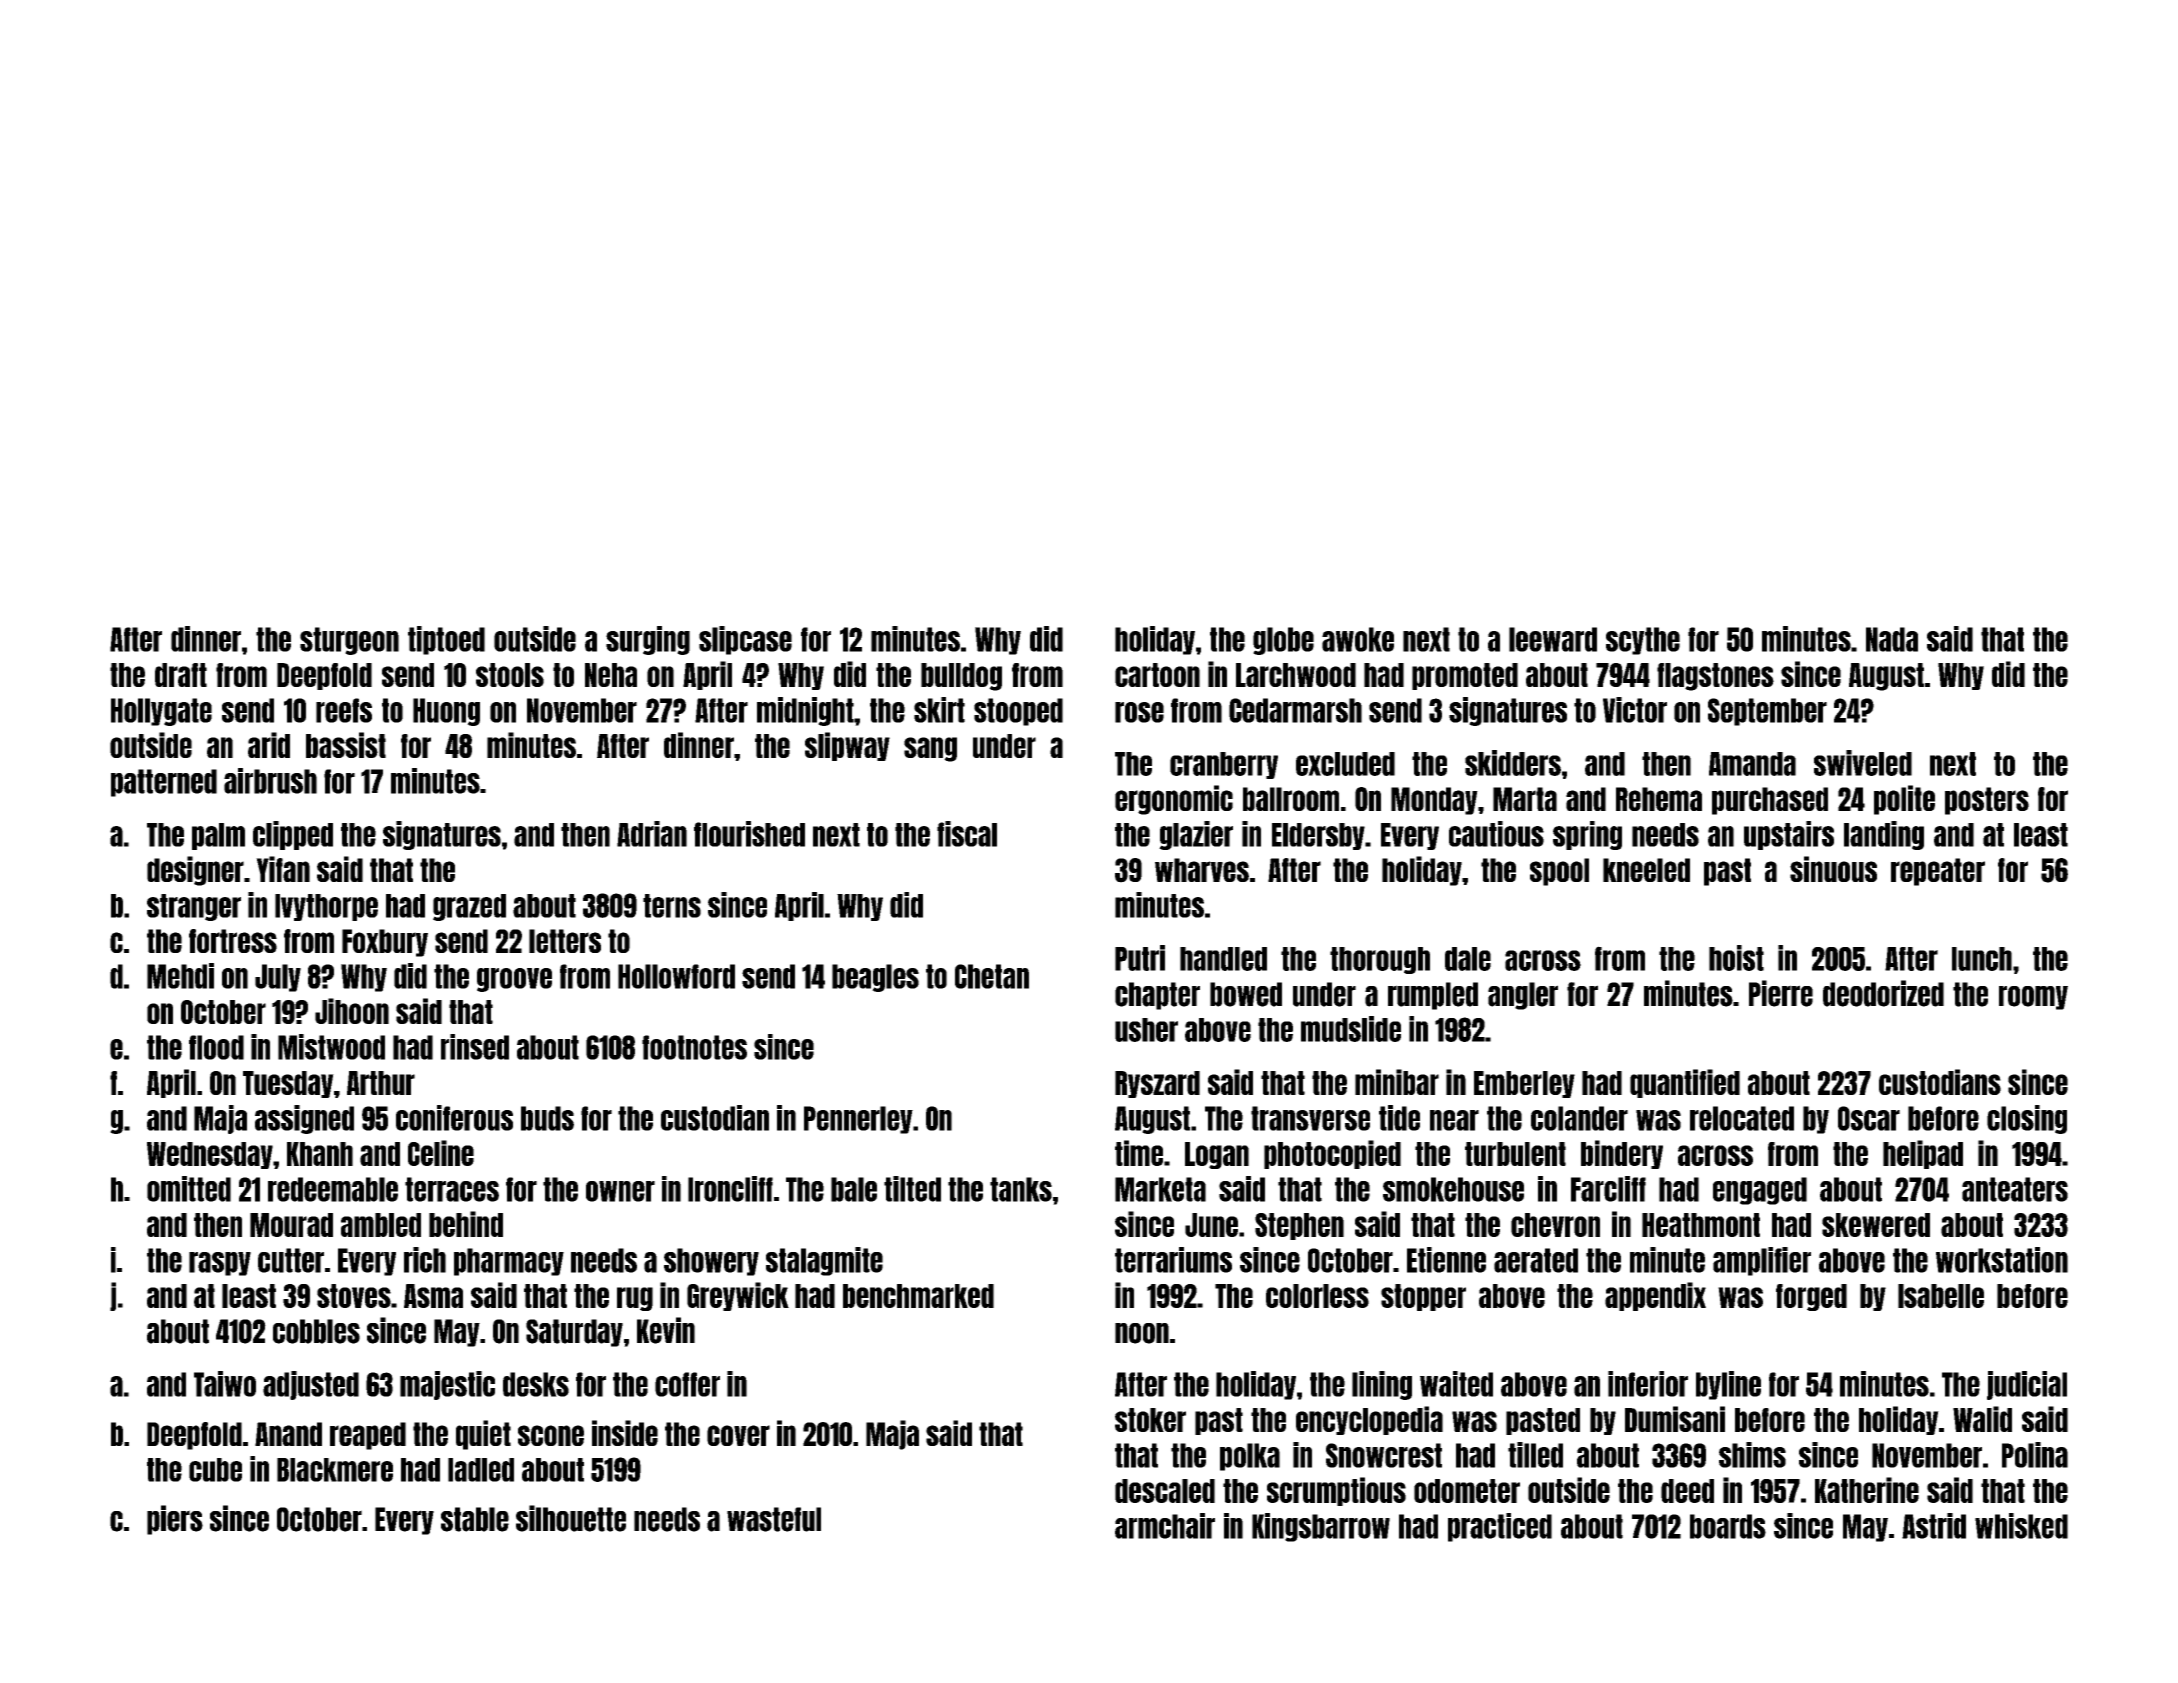 The height and width of the image is (1683, 2178). I want to click on Anand, so click(288, 1434).
